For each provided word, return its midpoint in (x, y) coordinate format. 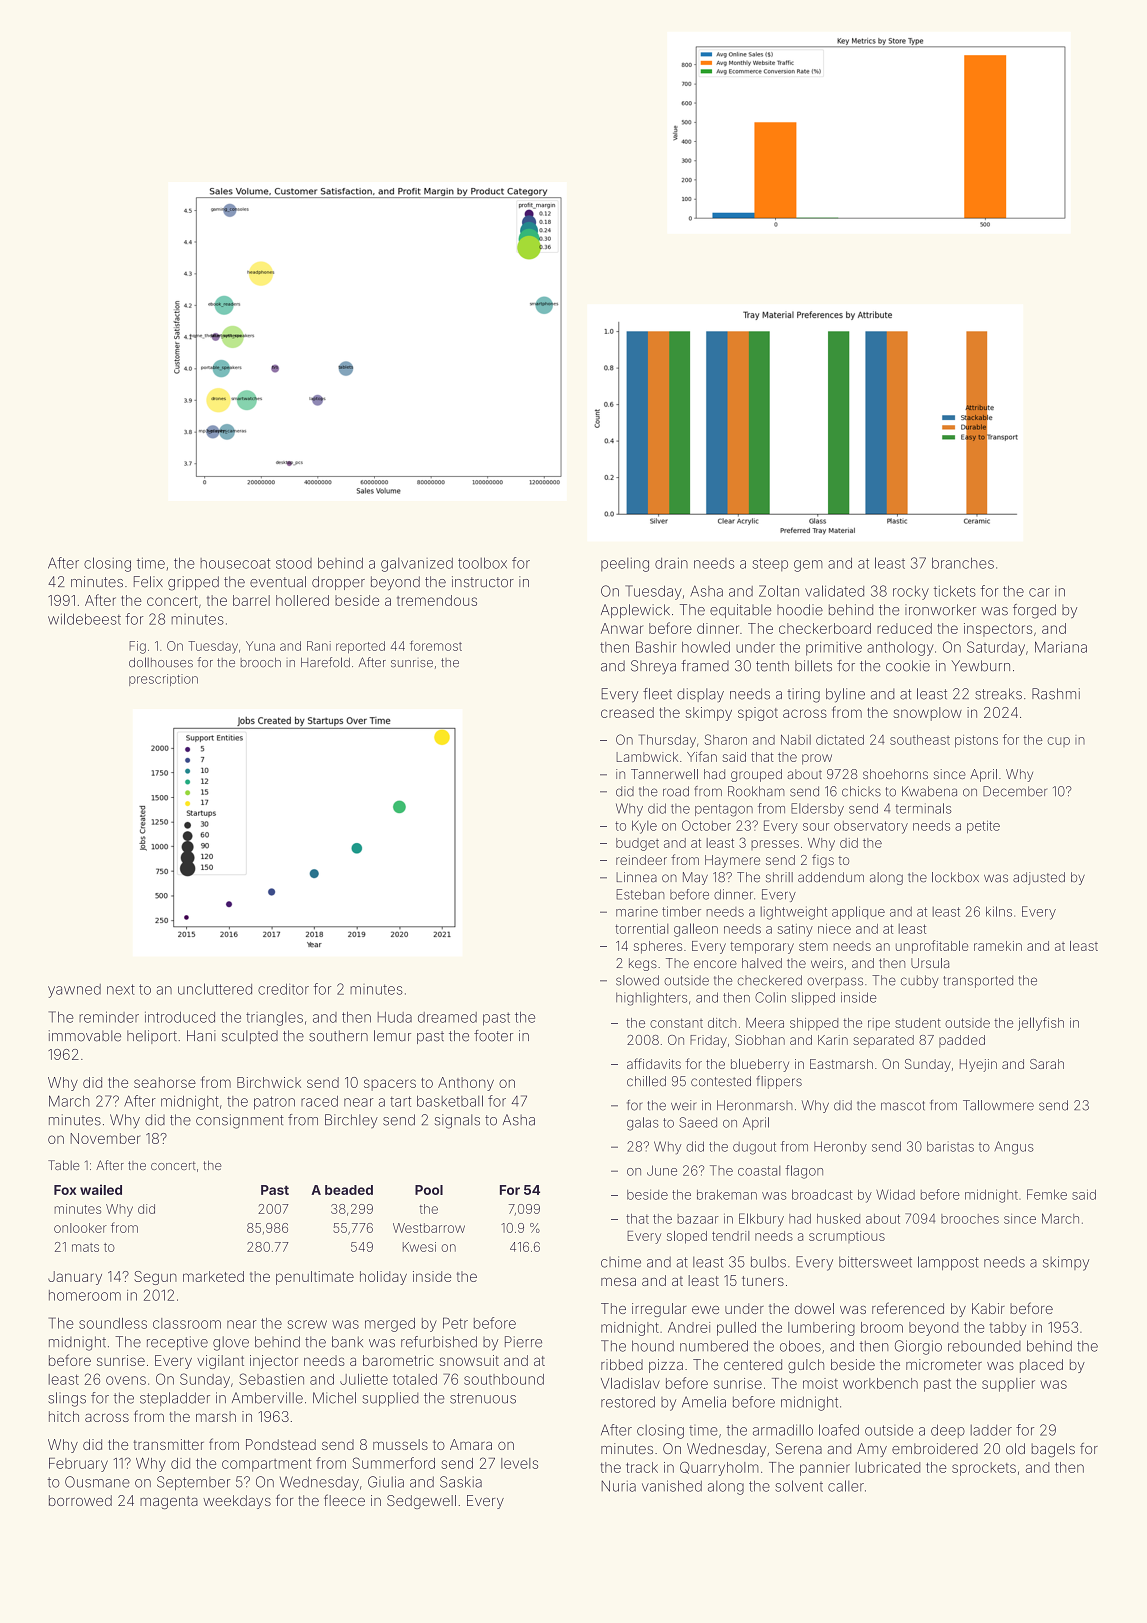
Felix (148, 582)
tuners (763, 1281)
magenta (169, 1502)
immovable (85, 1036)
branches (963, 563)
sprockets (984, 1469)
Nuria (618, 1486)
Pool (429, 1190)
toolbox (482, 563)
